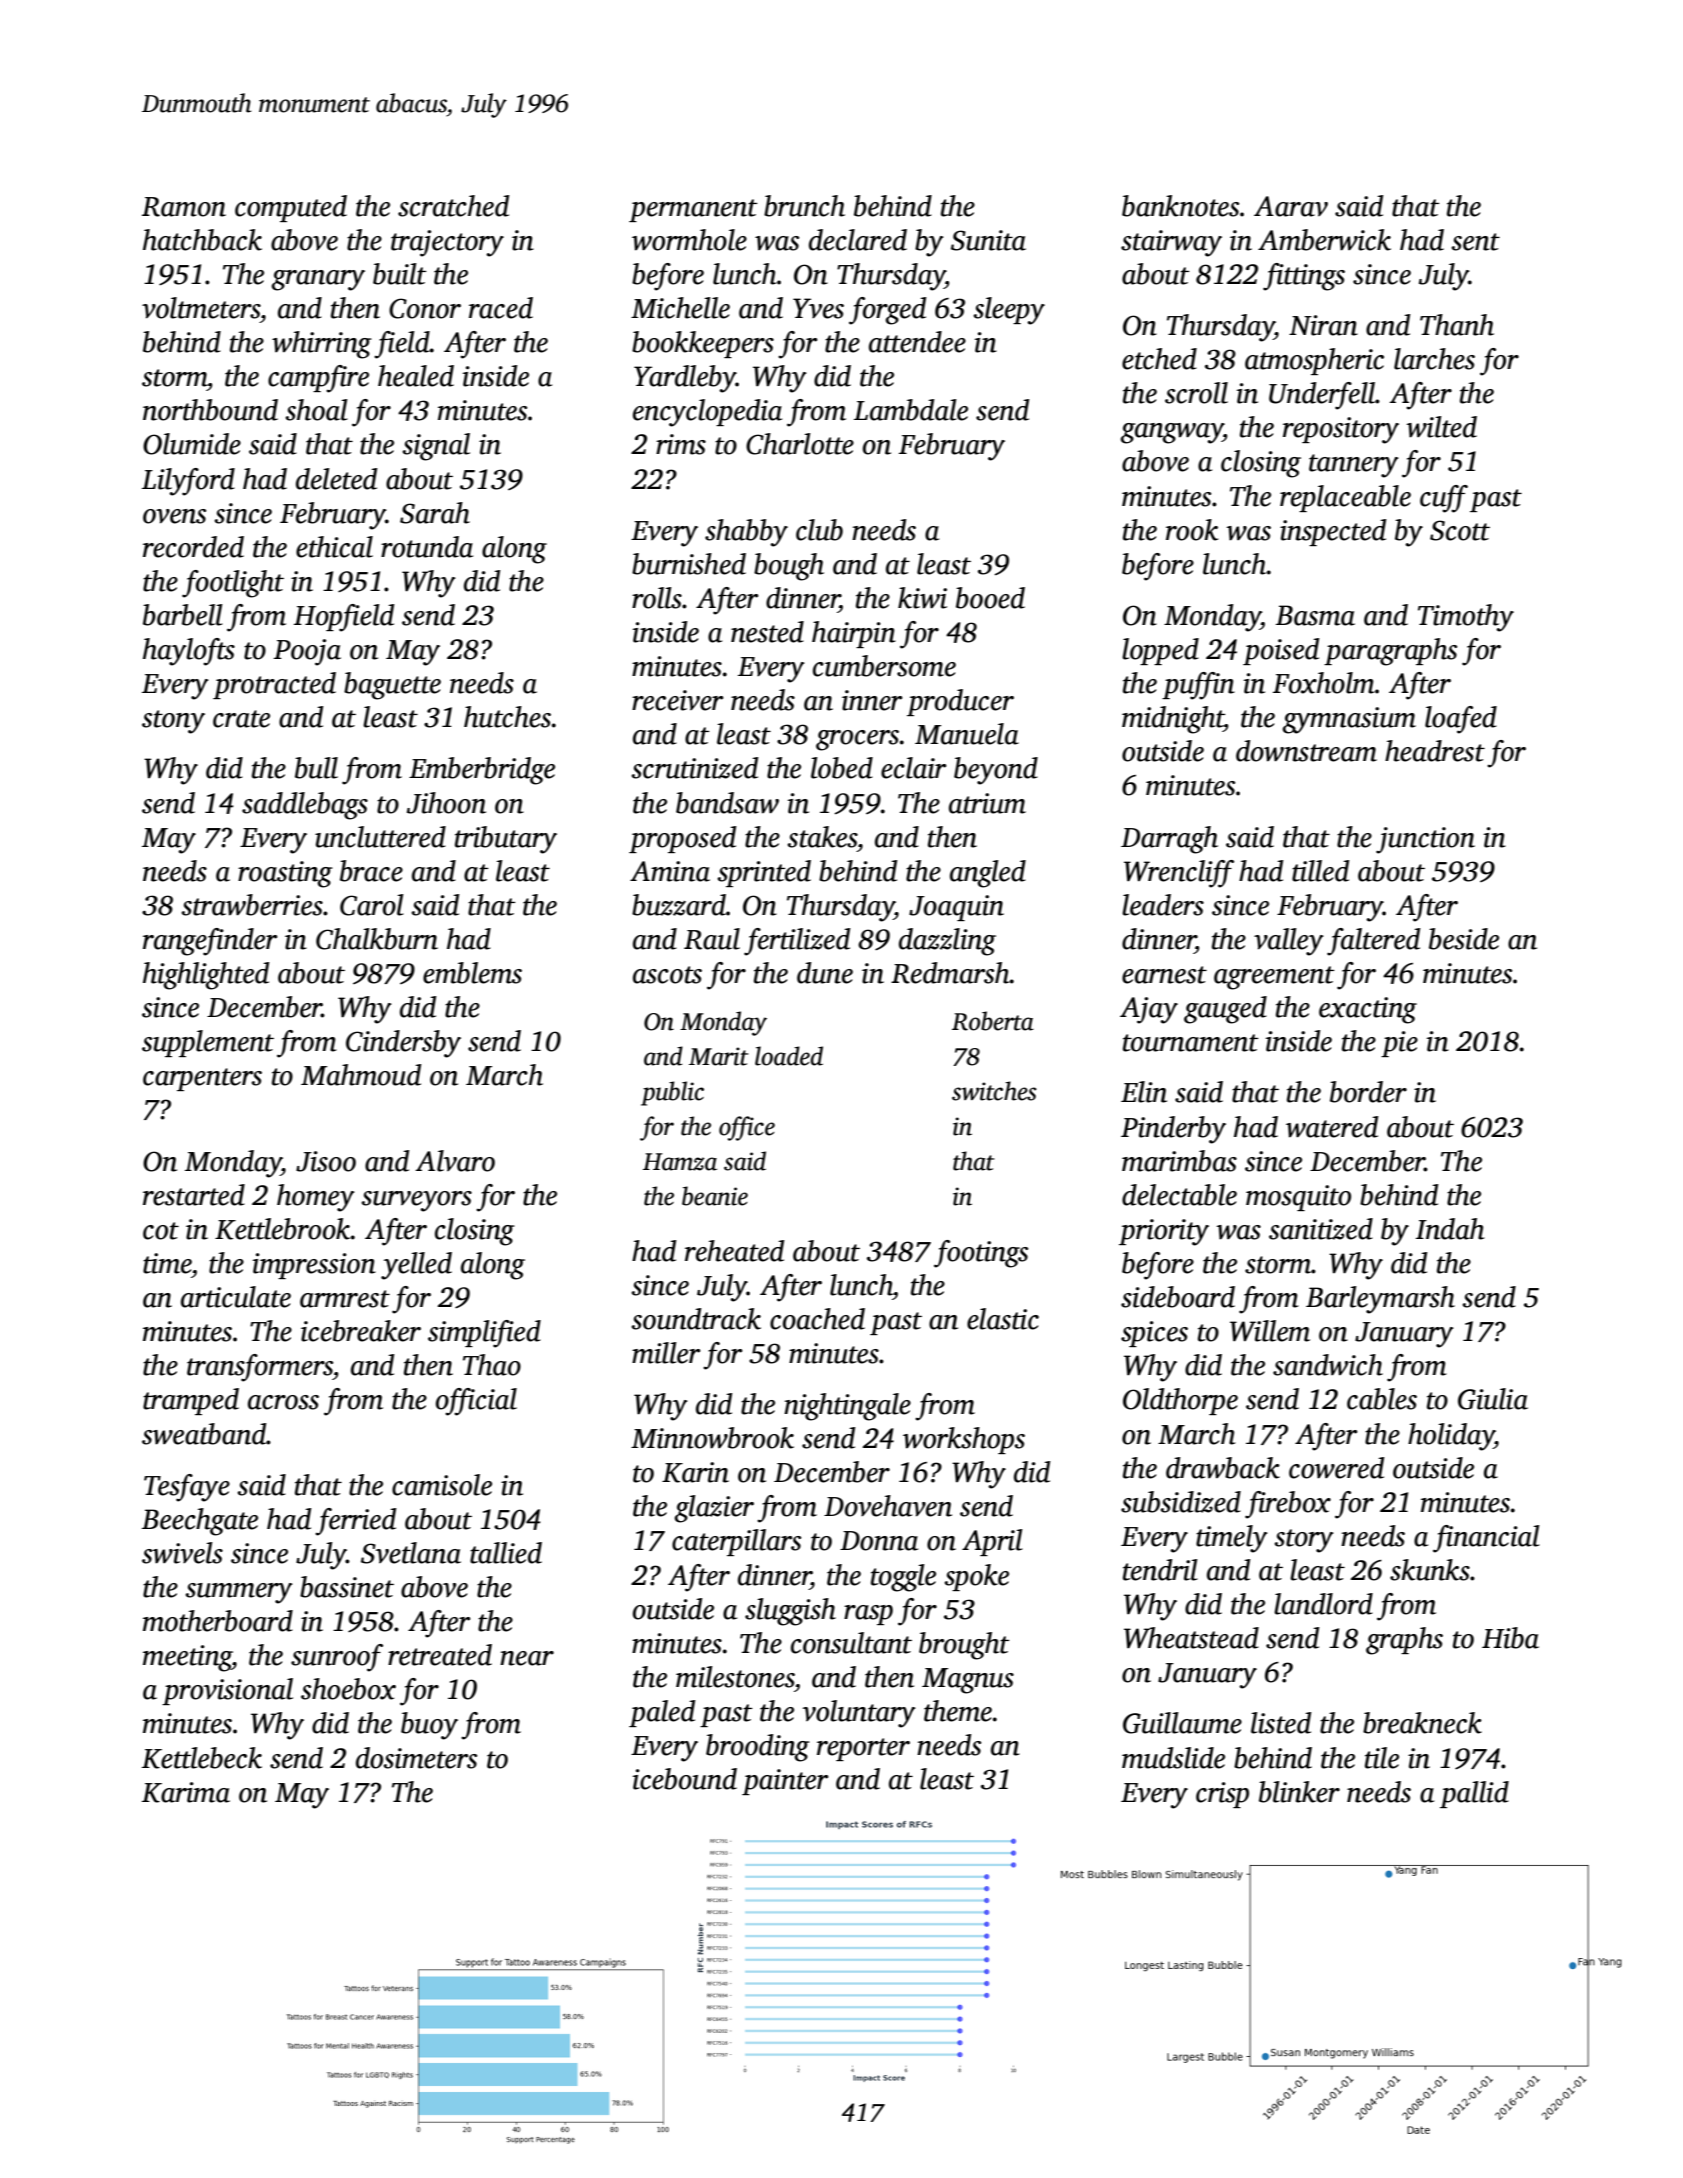 This screenshot has height=2178, width=1683. I want to click on Darragh, so click(1169, 840).
